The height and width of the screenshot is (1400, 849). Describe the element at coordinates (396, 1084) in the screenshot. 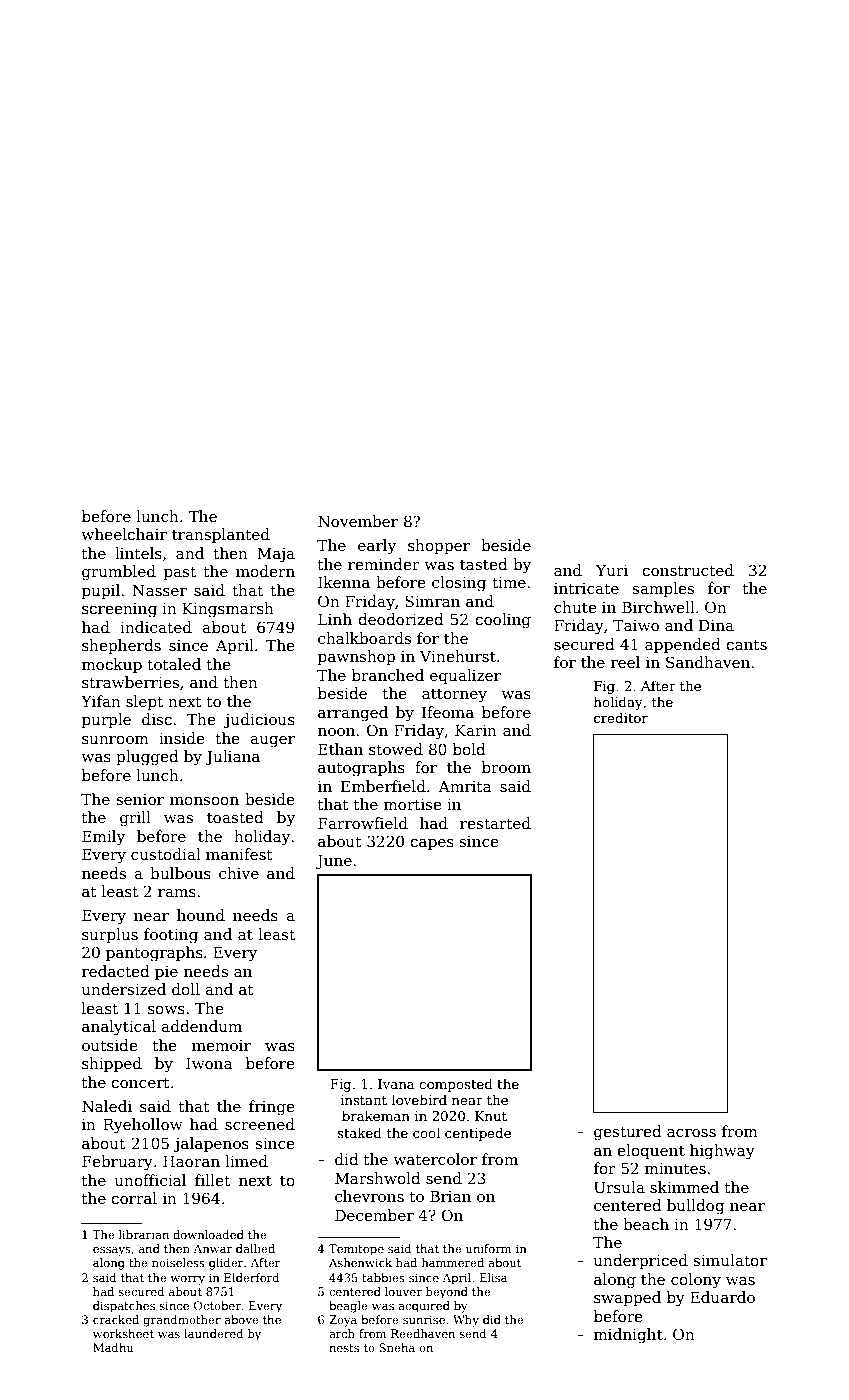

I see `Ivana` at that location.
